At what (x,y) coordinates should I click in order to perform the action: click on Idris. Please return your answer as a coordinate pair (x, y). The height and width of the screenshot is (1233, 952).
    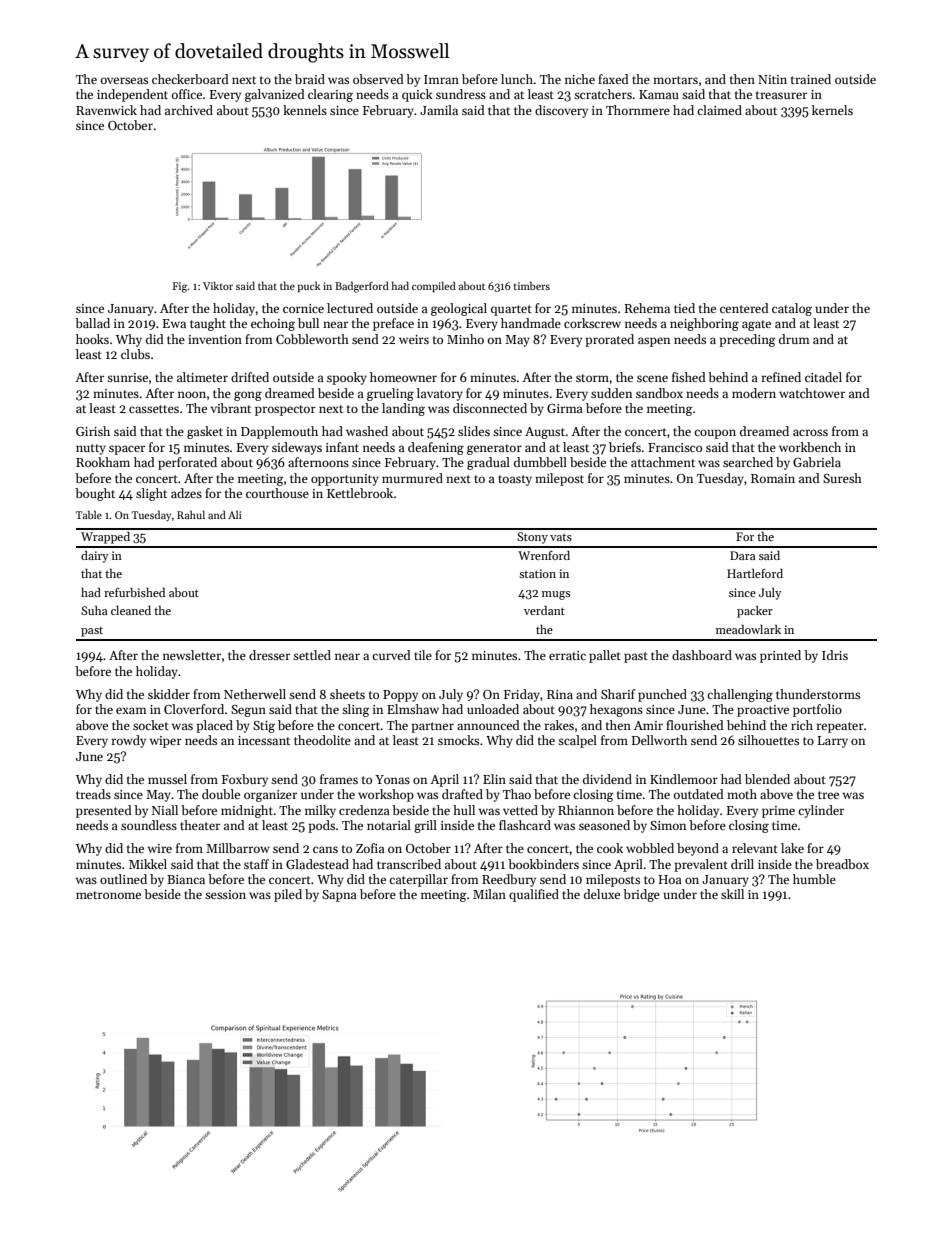
    Looking at the image, I should click on (835, 655).
